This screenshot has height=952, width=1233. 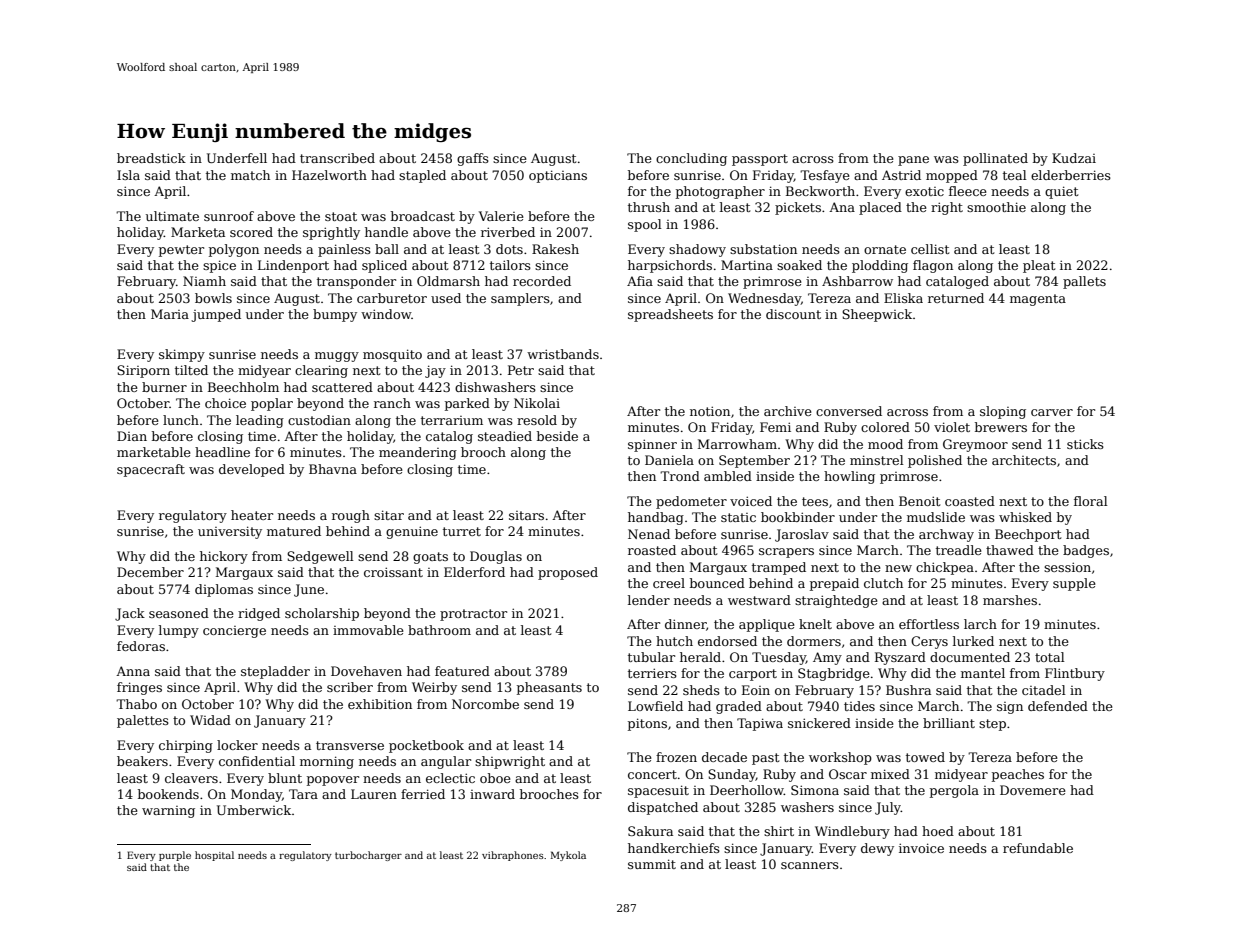 What do you see at coordinates (537, 420) in the screenshot?
I see `resold` at bounding box center [537, 420].
